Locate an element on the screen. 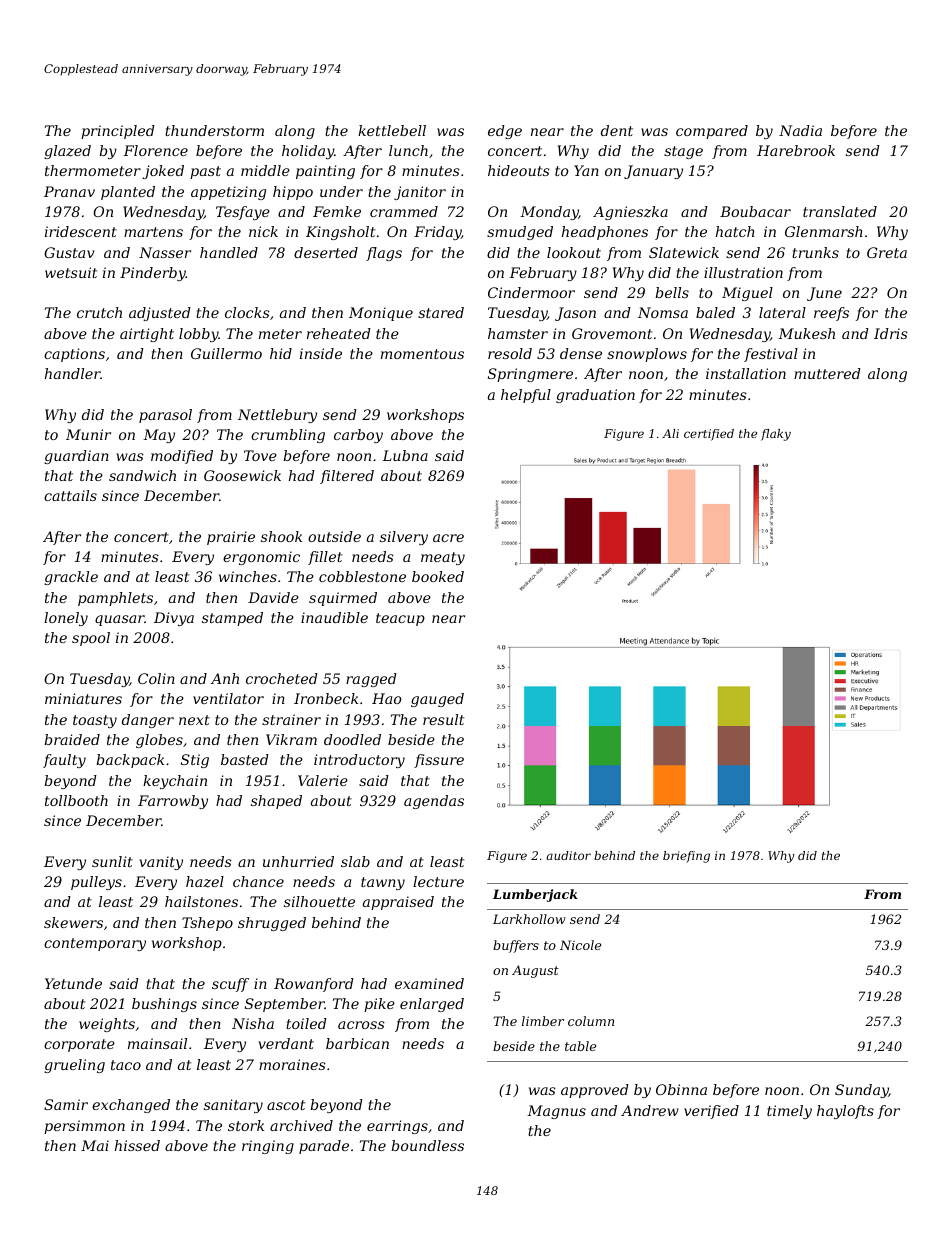 Image resolution: width=952 pixels, height=1233 pixels. compared is located at coordinates (712, 132).
